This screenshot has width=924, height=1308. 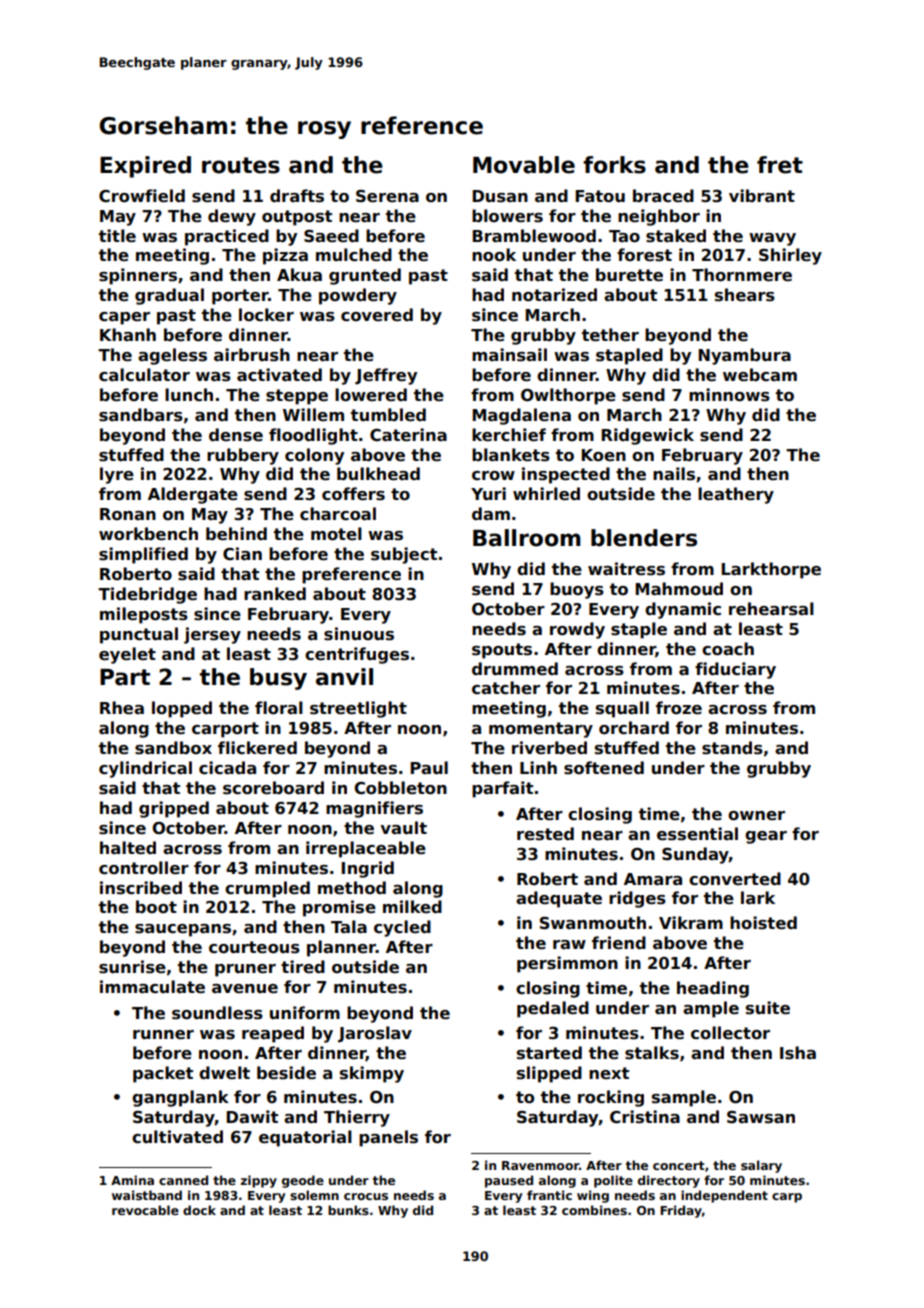 I want to click on drafts, so click(x=297, y=196).
